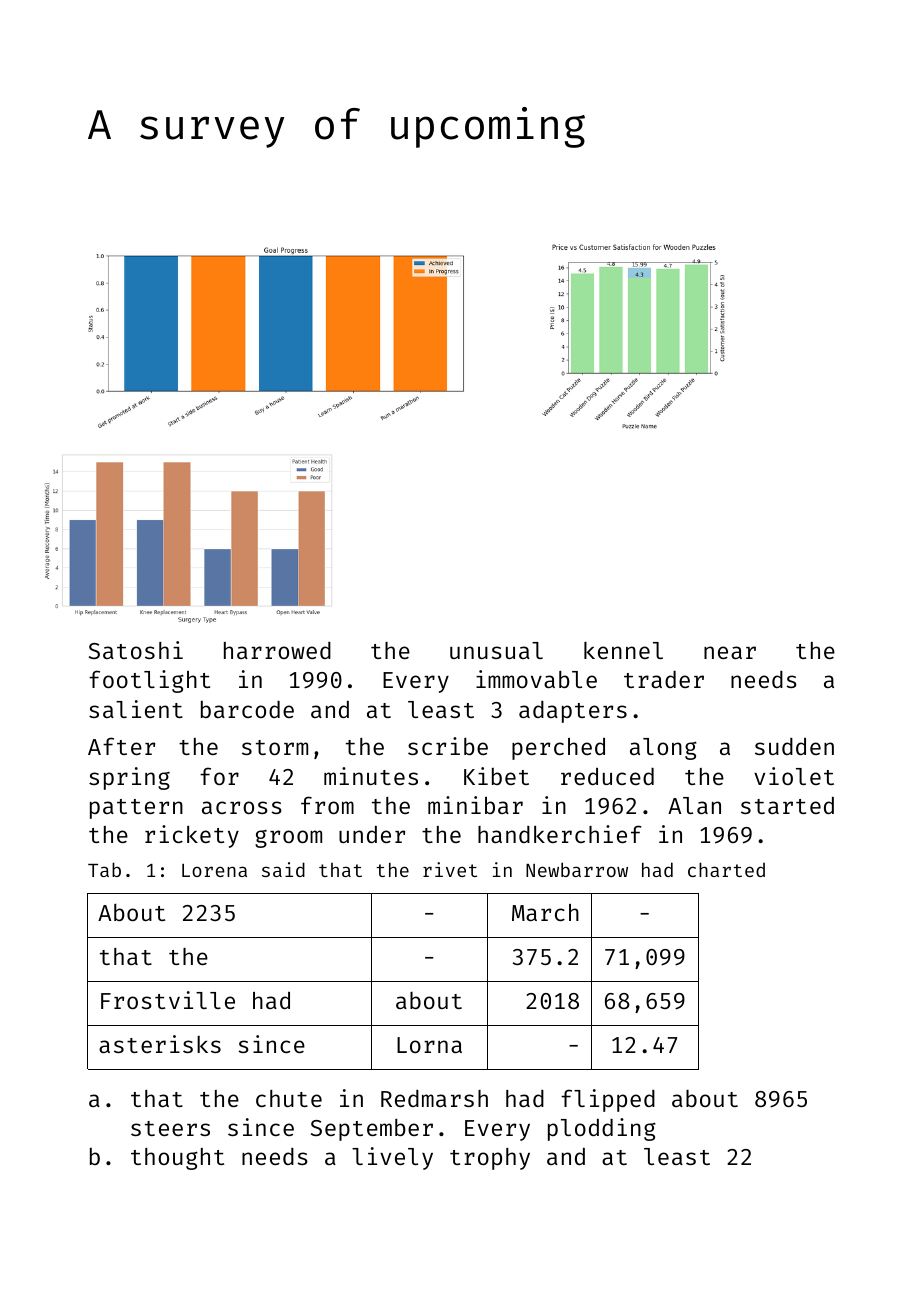 The width and height of the screenshot is (924, 1311). Describe the element at coordinates (730, 652) in the screenshot. I see `near` at that location.
